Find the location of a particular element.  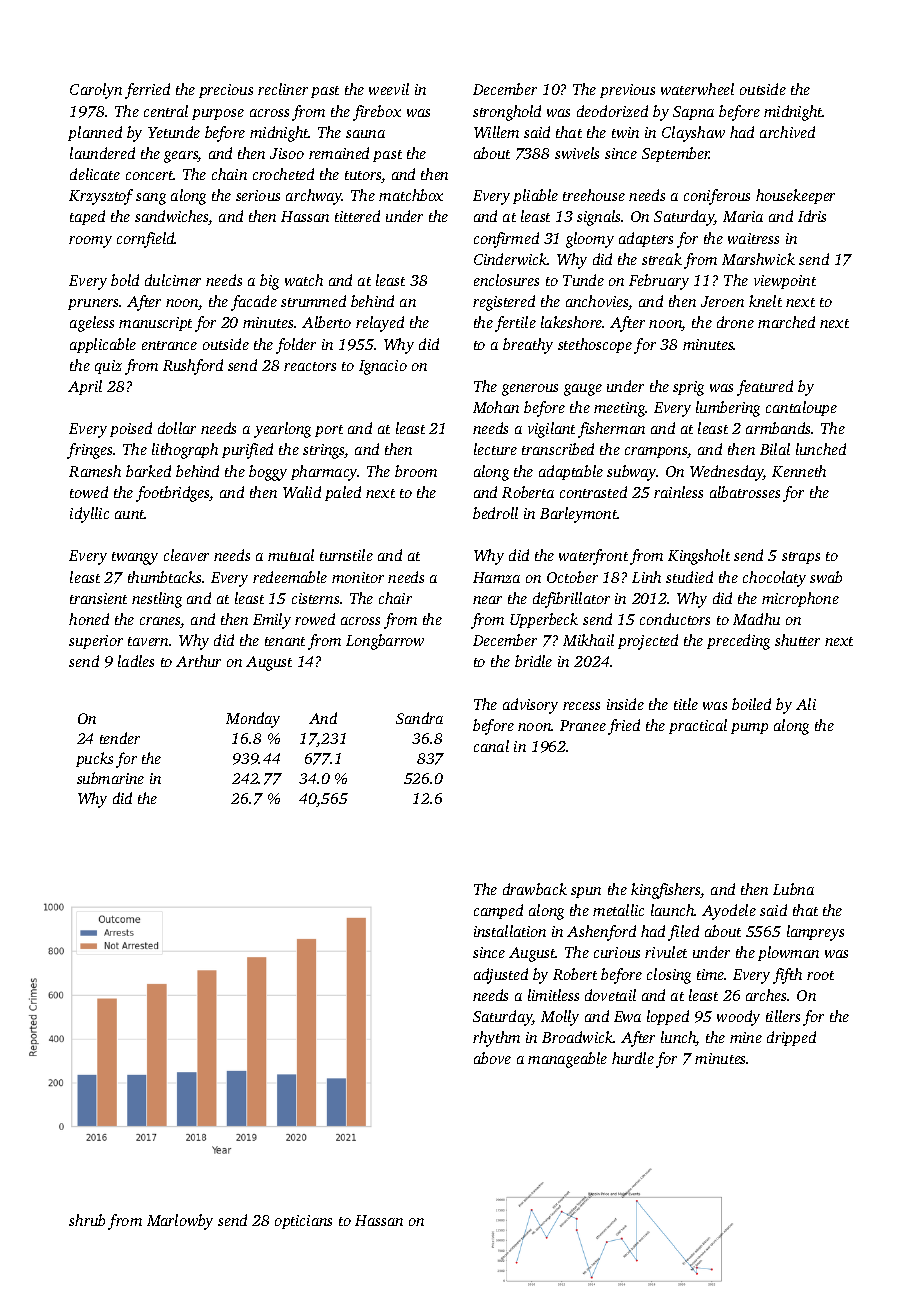

Idris is located at coordinates (812, 216).
